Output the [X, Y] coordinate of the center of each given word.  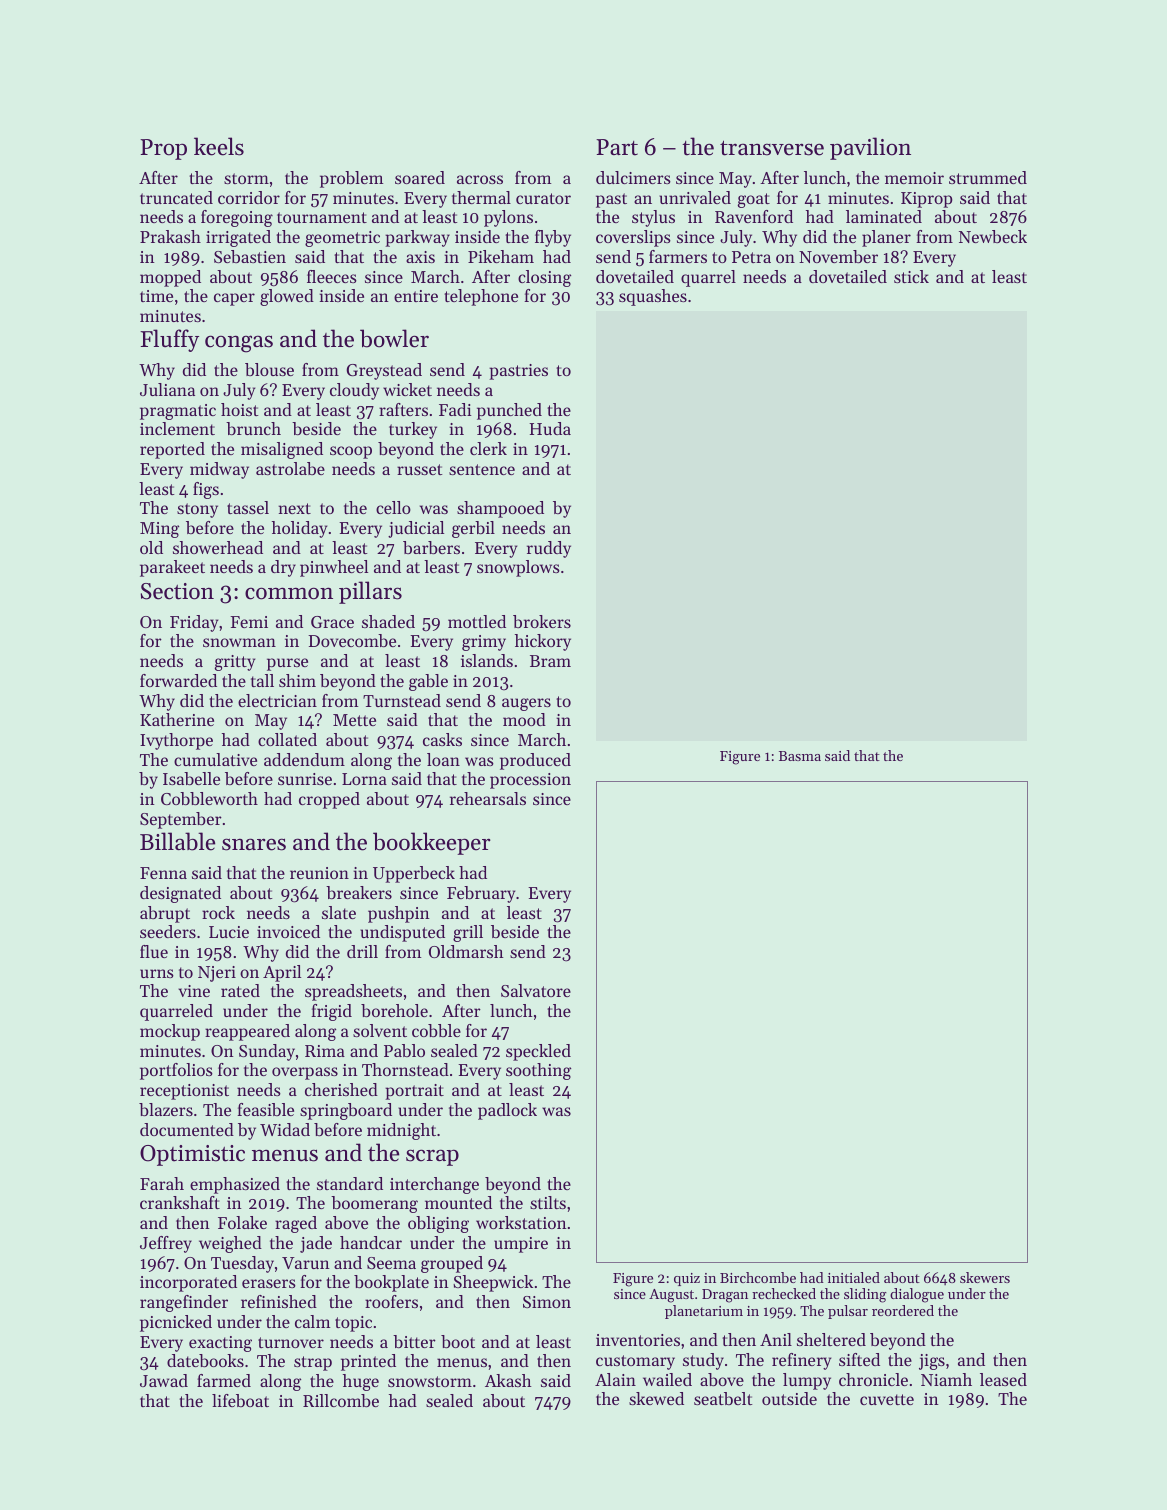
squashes [653, 297]
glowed [287, 297]
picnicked [176, 1323]
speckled [538, 1052]
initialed [854, 1277]
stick [911, 276]
